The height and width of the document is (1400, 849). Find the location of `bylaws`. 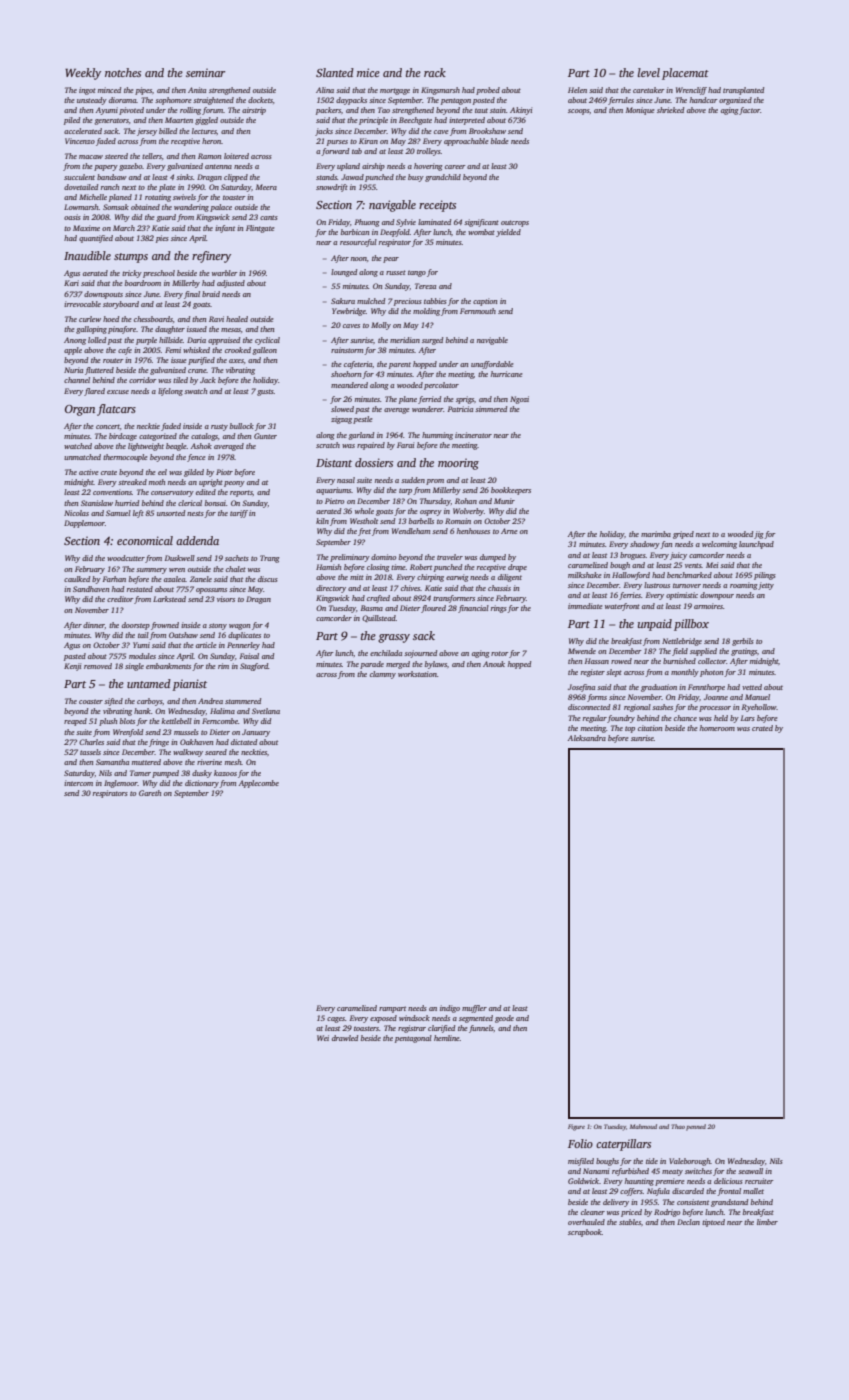

bylaws is located at coordinates (436, 665).
